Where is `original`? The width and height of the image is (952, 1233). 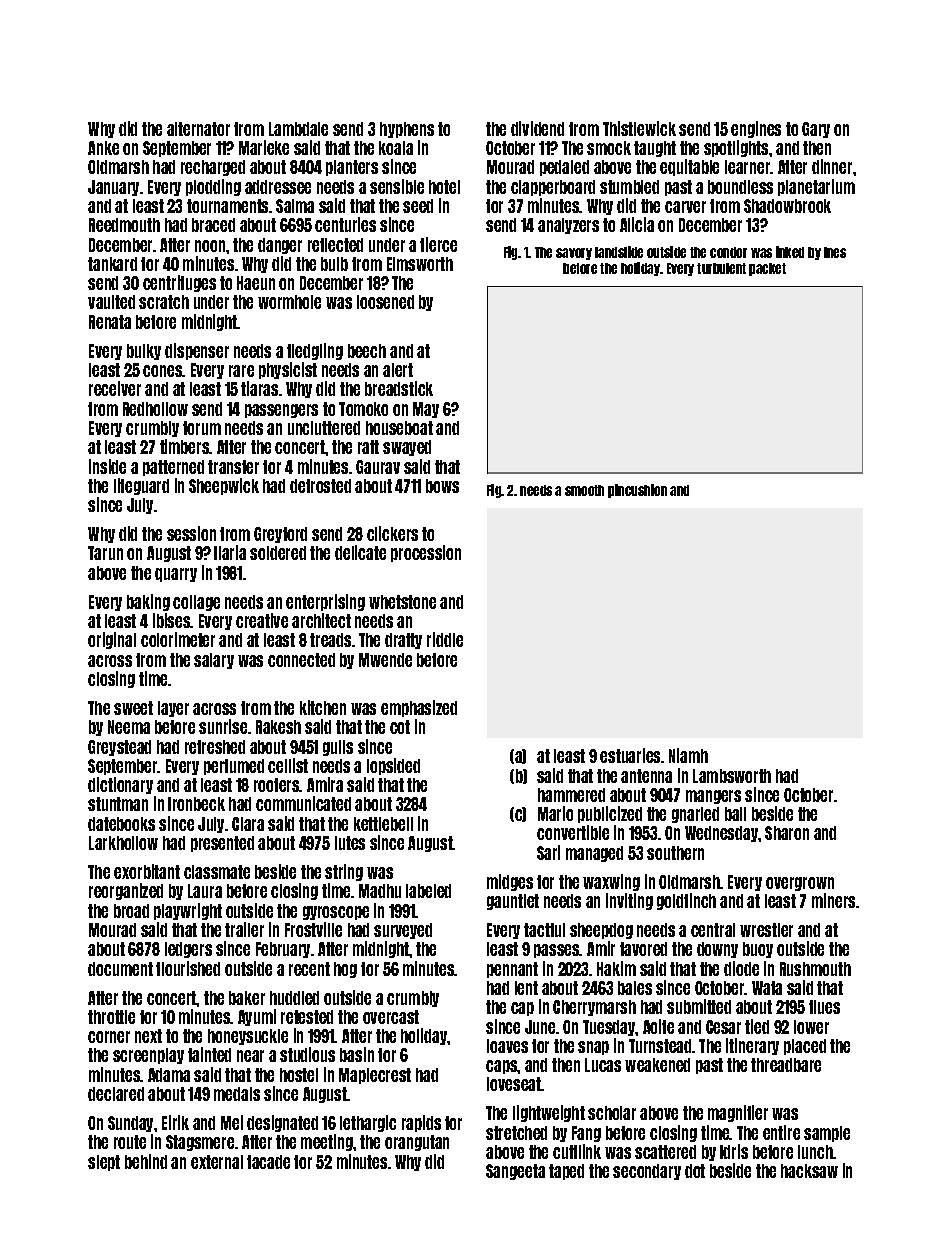
original is located at coordinates (112, 640).
